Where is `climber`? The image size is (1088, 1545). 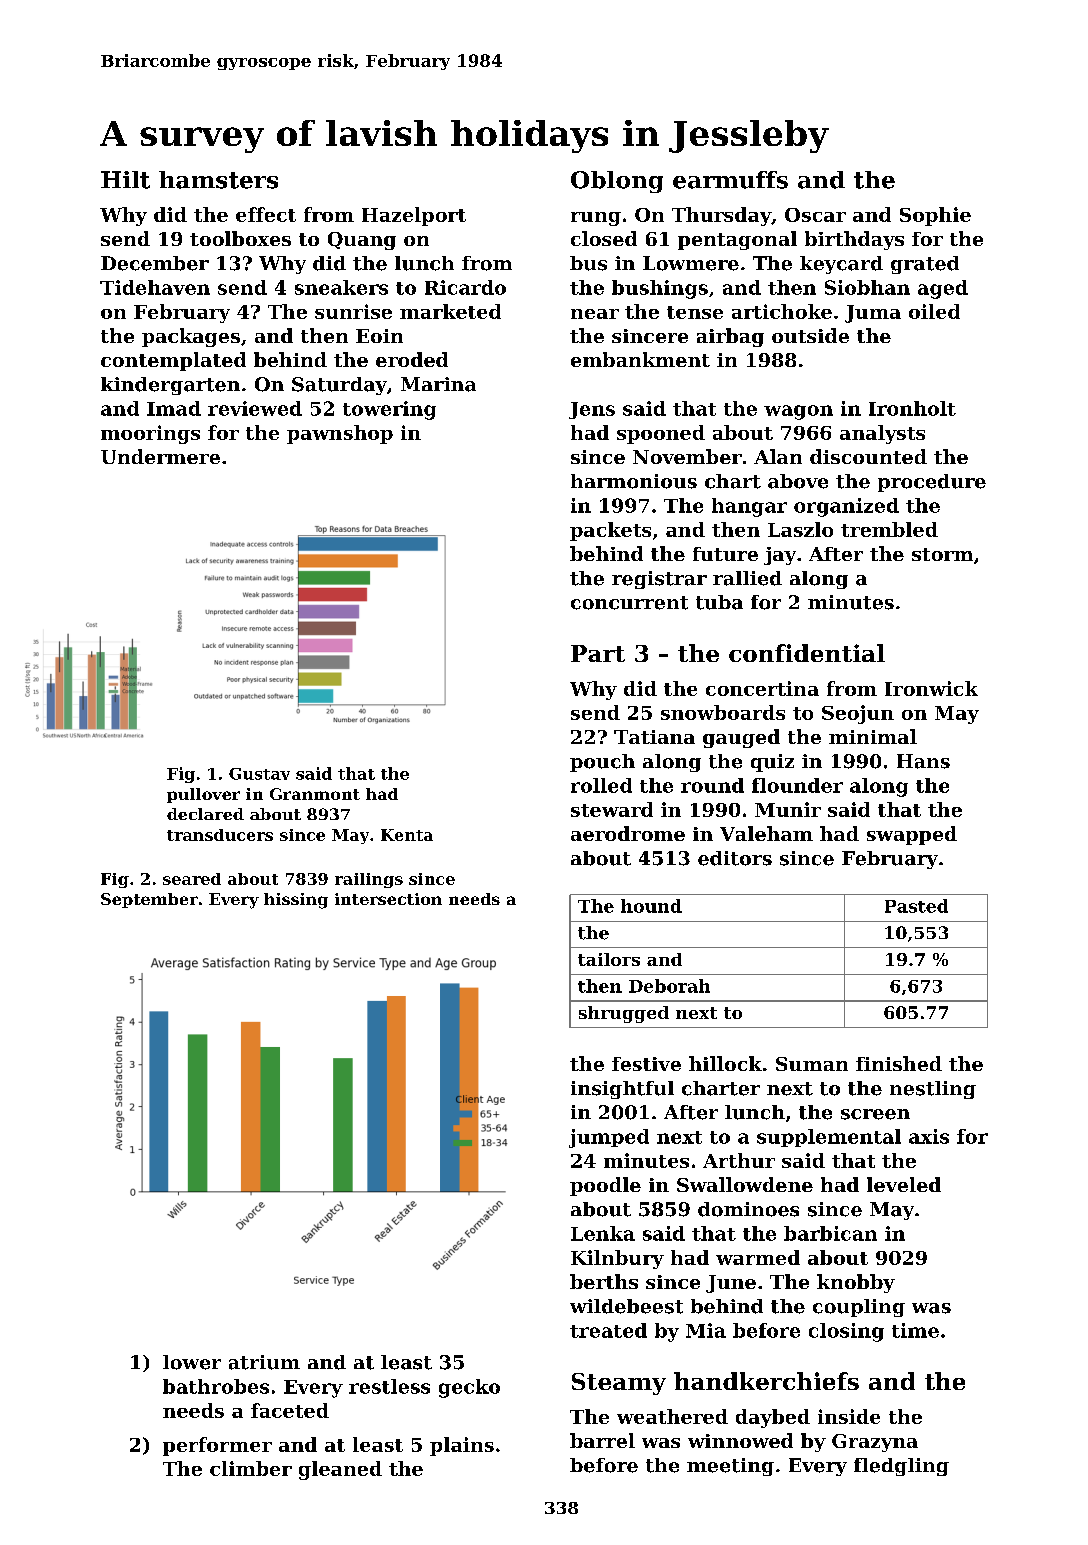
climber is located at coordinates (251, 1468).
